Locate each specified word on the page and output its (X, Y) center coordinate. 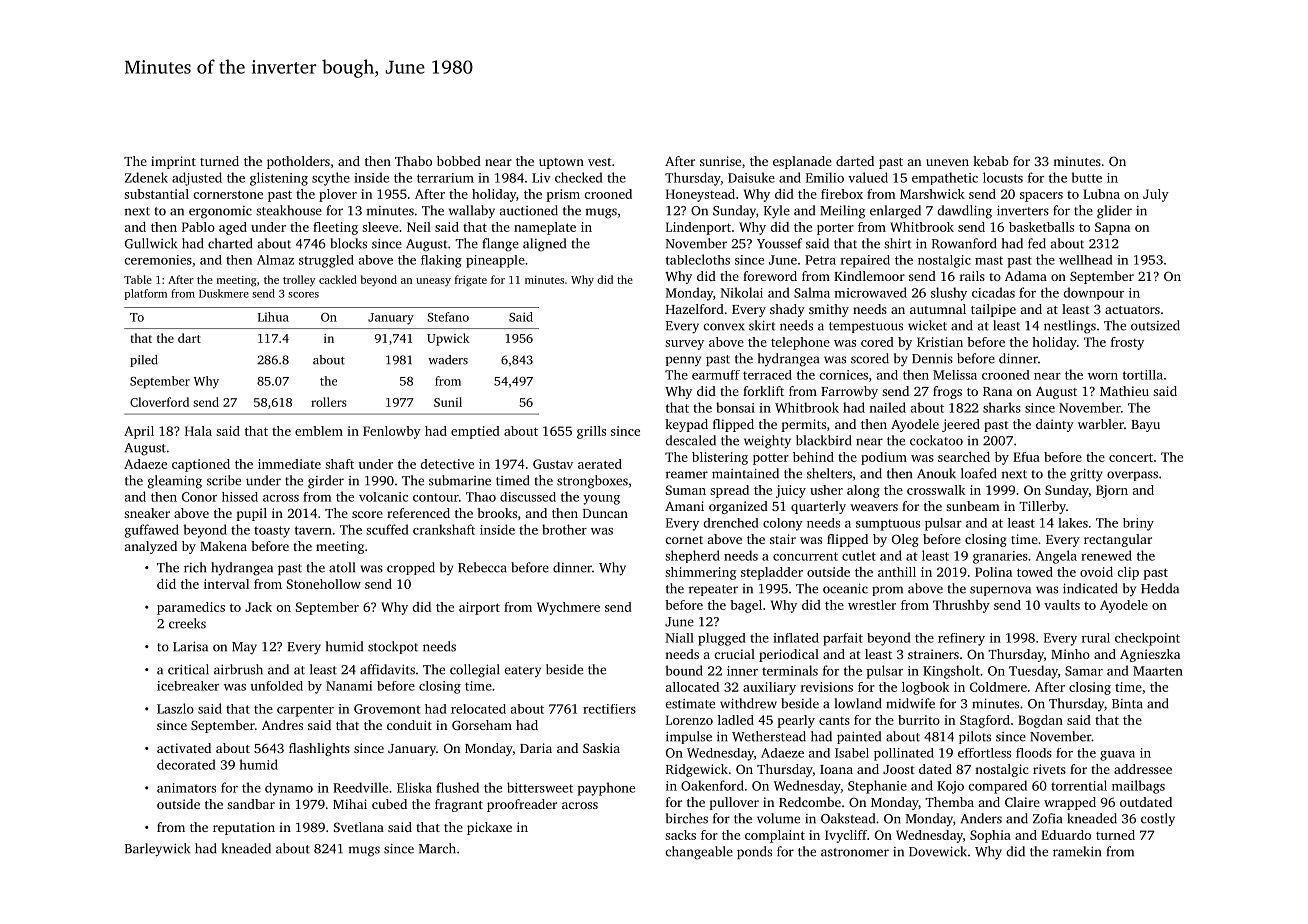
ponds (754, 852)
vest (600, 162)
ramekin (1077, 851)
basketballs (1041, 227)
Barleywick (157, 850)
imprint (173, 162)
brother (564, 529)
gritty (1086, 475)
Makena (223, 546)
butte (1086, 177)
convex (724, 327)
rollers (329, 402)
